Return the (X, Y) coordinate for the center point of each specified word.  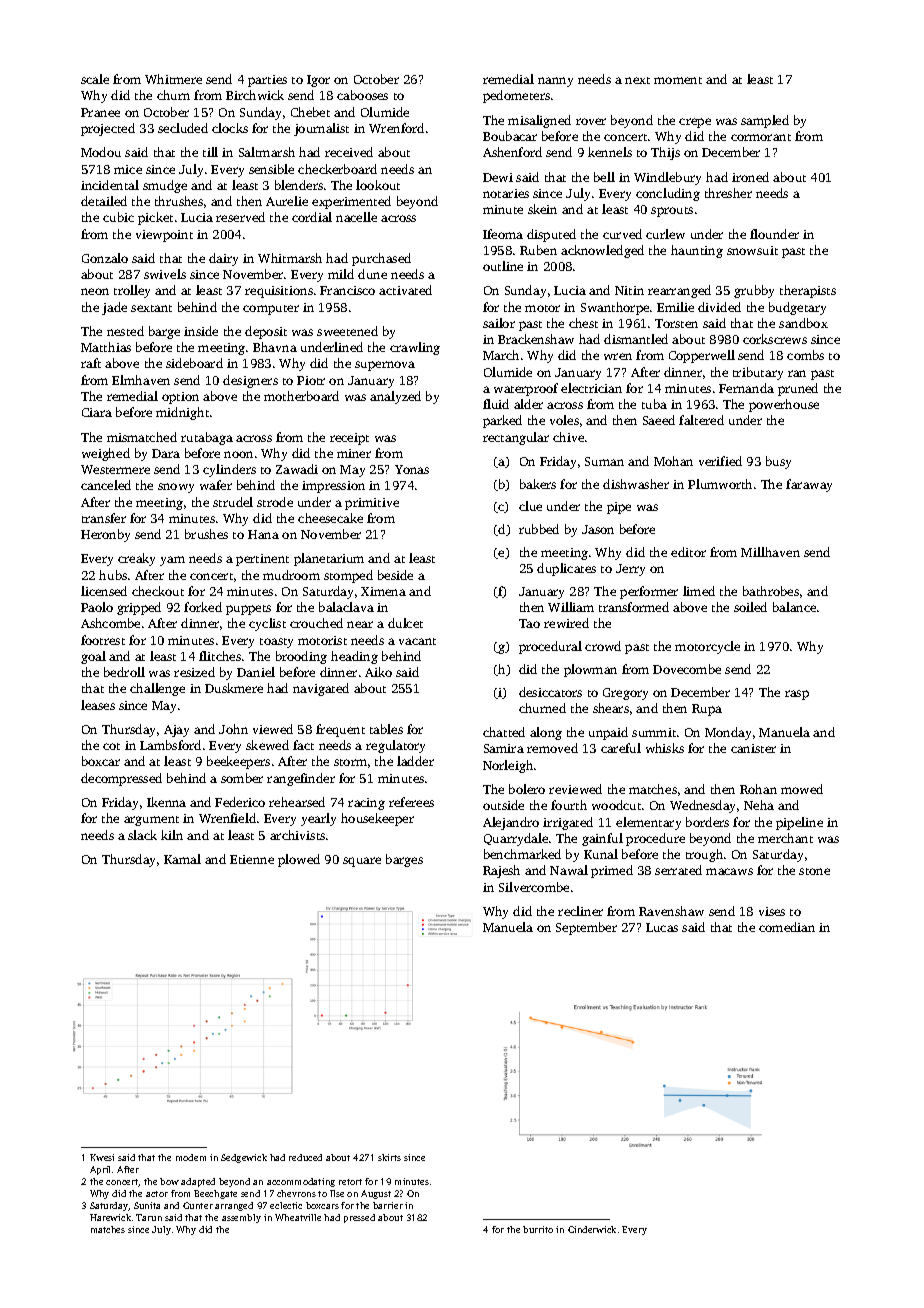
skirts (389, 1157)
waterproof (526, 389)
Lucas (662, 927)
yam (172, 561)
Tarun (149, 1217)
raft (91, 363)
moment (678, 80)
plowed (299, 860)
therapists (808, 291)
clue (530, 506)
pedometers (516, 96)
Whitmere (173, 79)
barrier (388, 1205)
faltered (701, 420)
